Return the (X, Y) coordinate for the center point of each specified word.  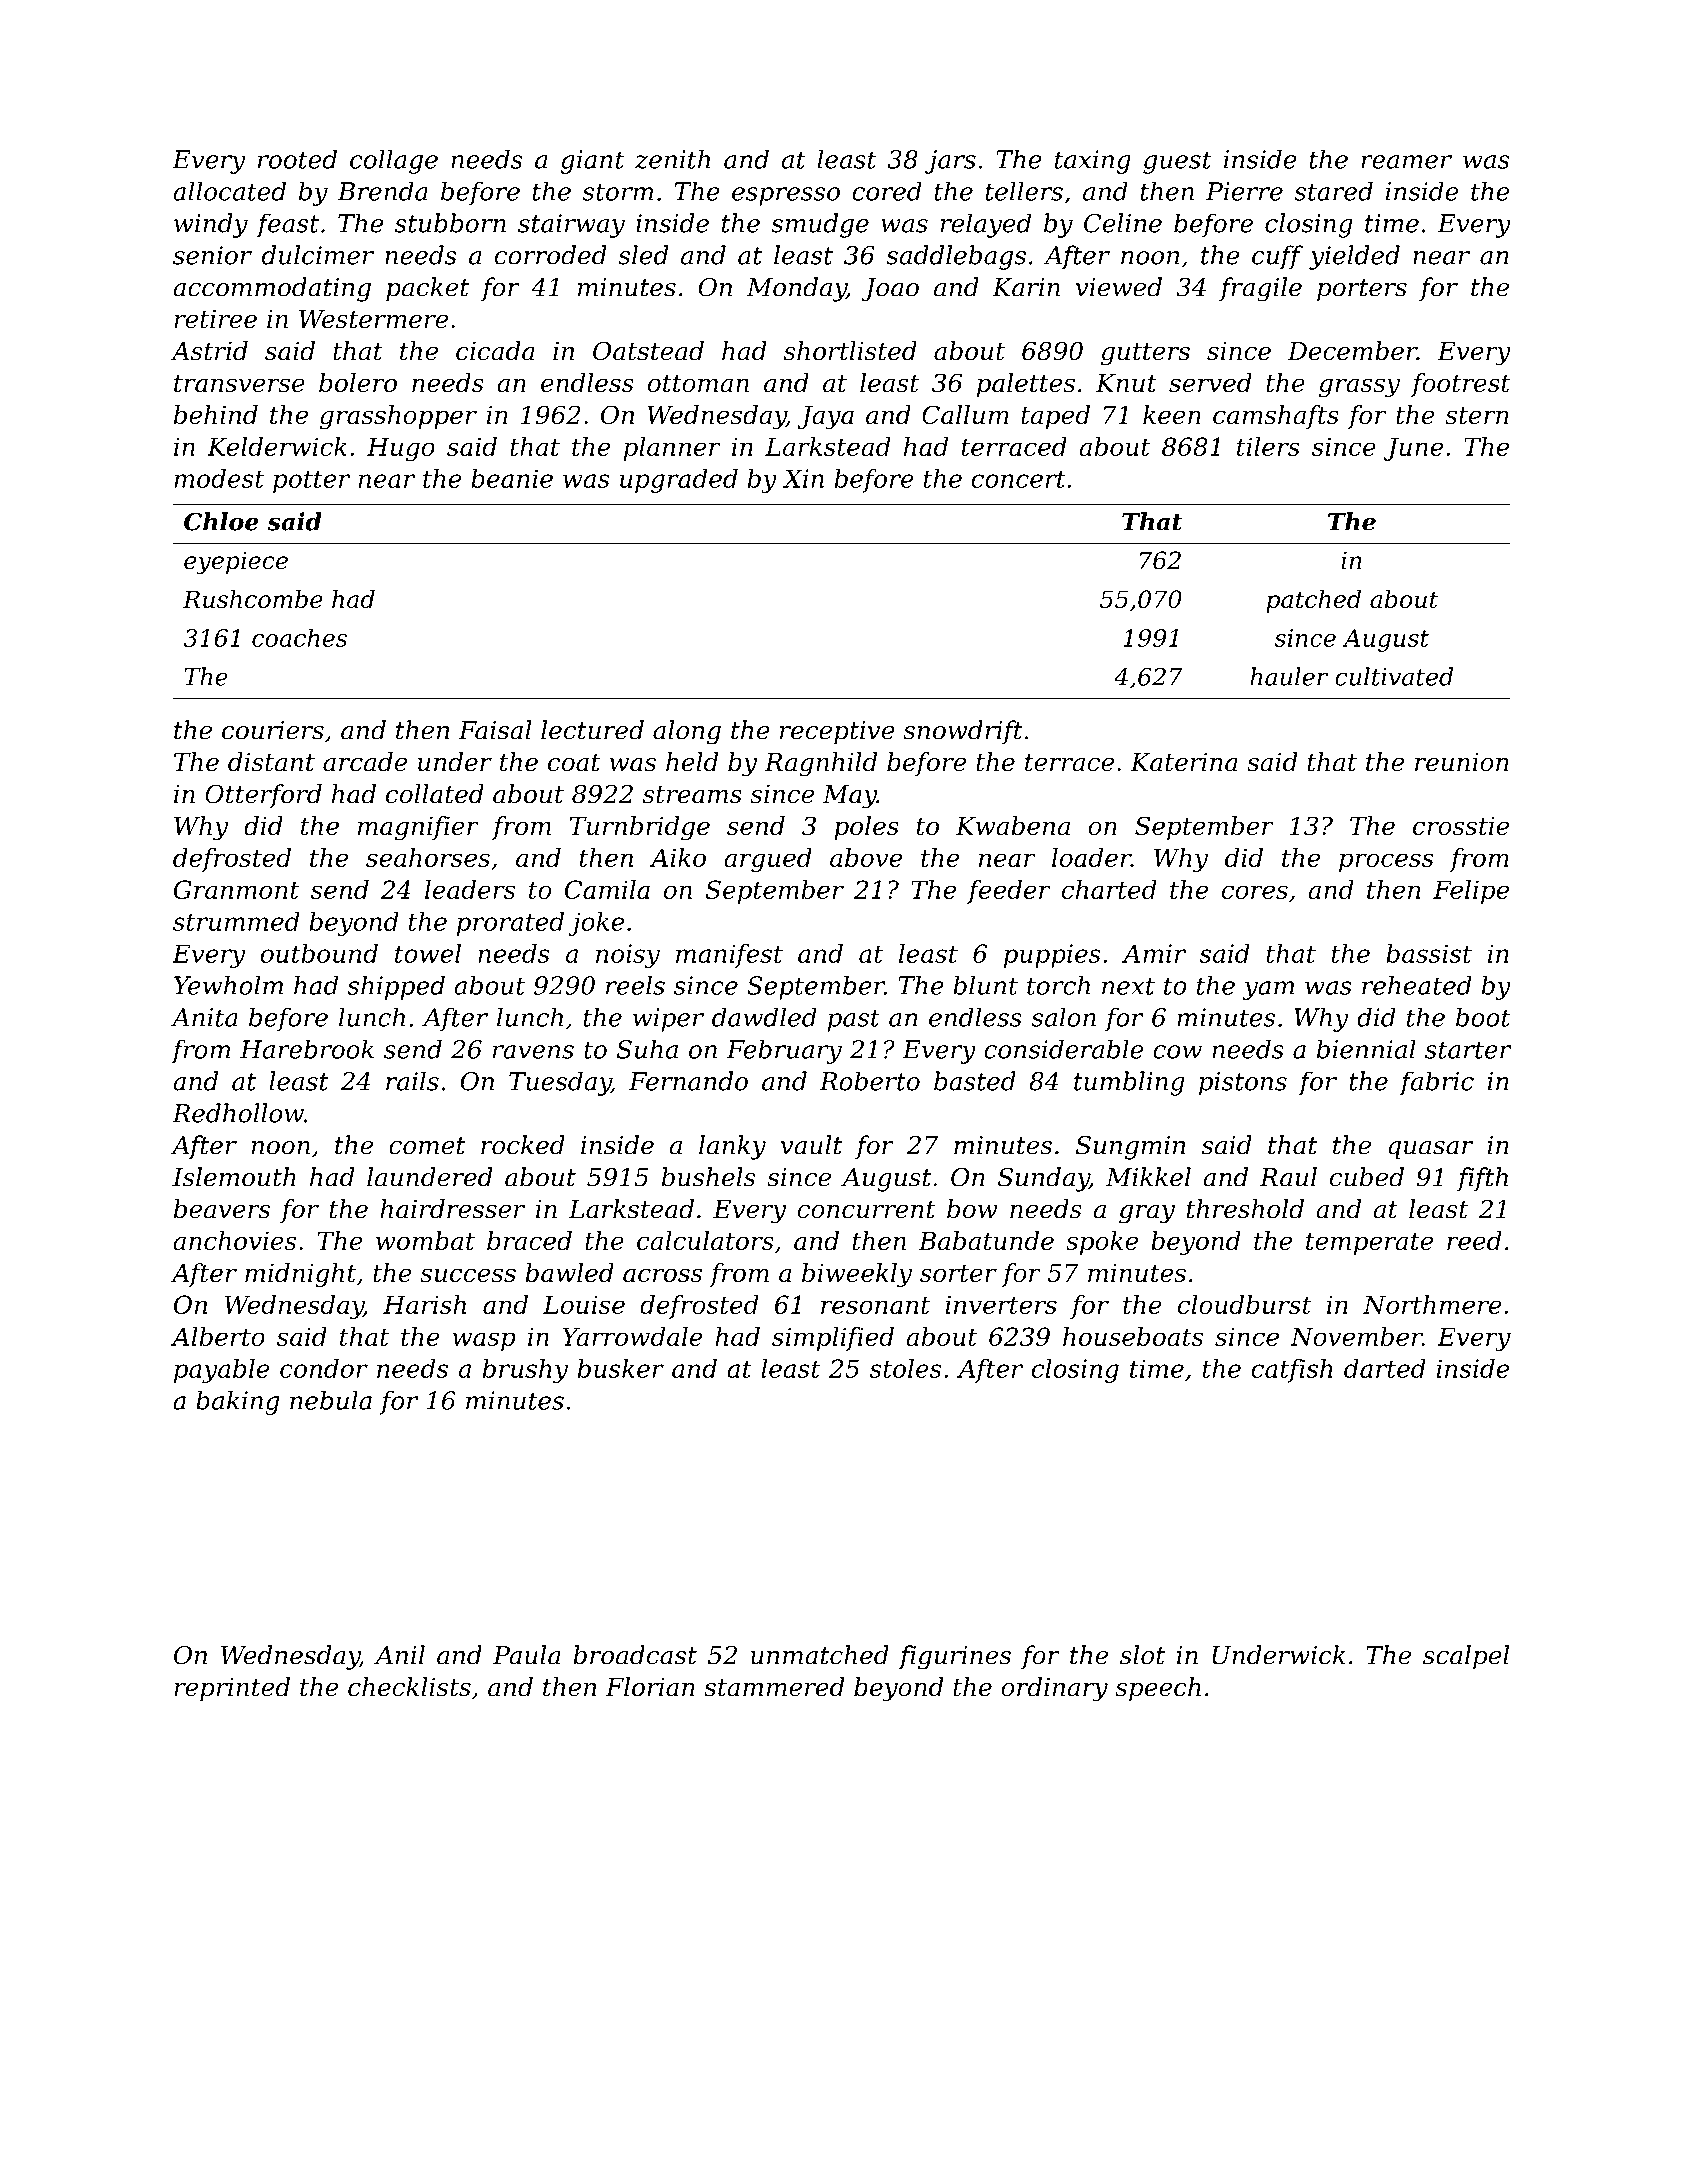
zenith (672, 159)
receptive (837, 733)
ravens (533, 1052)
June (1413, 449)
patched (1313, 601)
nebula (331, 1400)
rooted (297, 159)
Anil (399, 1654)
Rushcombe (253, 599)
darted (1385, 1368)
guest (1177, 162)
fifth (1482, 1179)
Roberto (870, 1081)
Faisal (494, 730)
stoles (905, 1368)
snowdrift (963, 732)
